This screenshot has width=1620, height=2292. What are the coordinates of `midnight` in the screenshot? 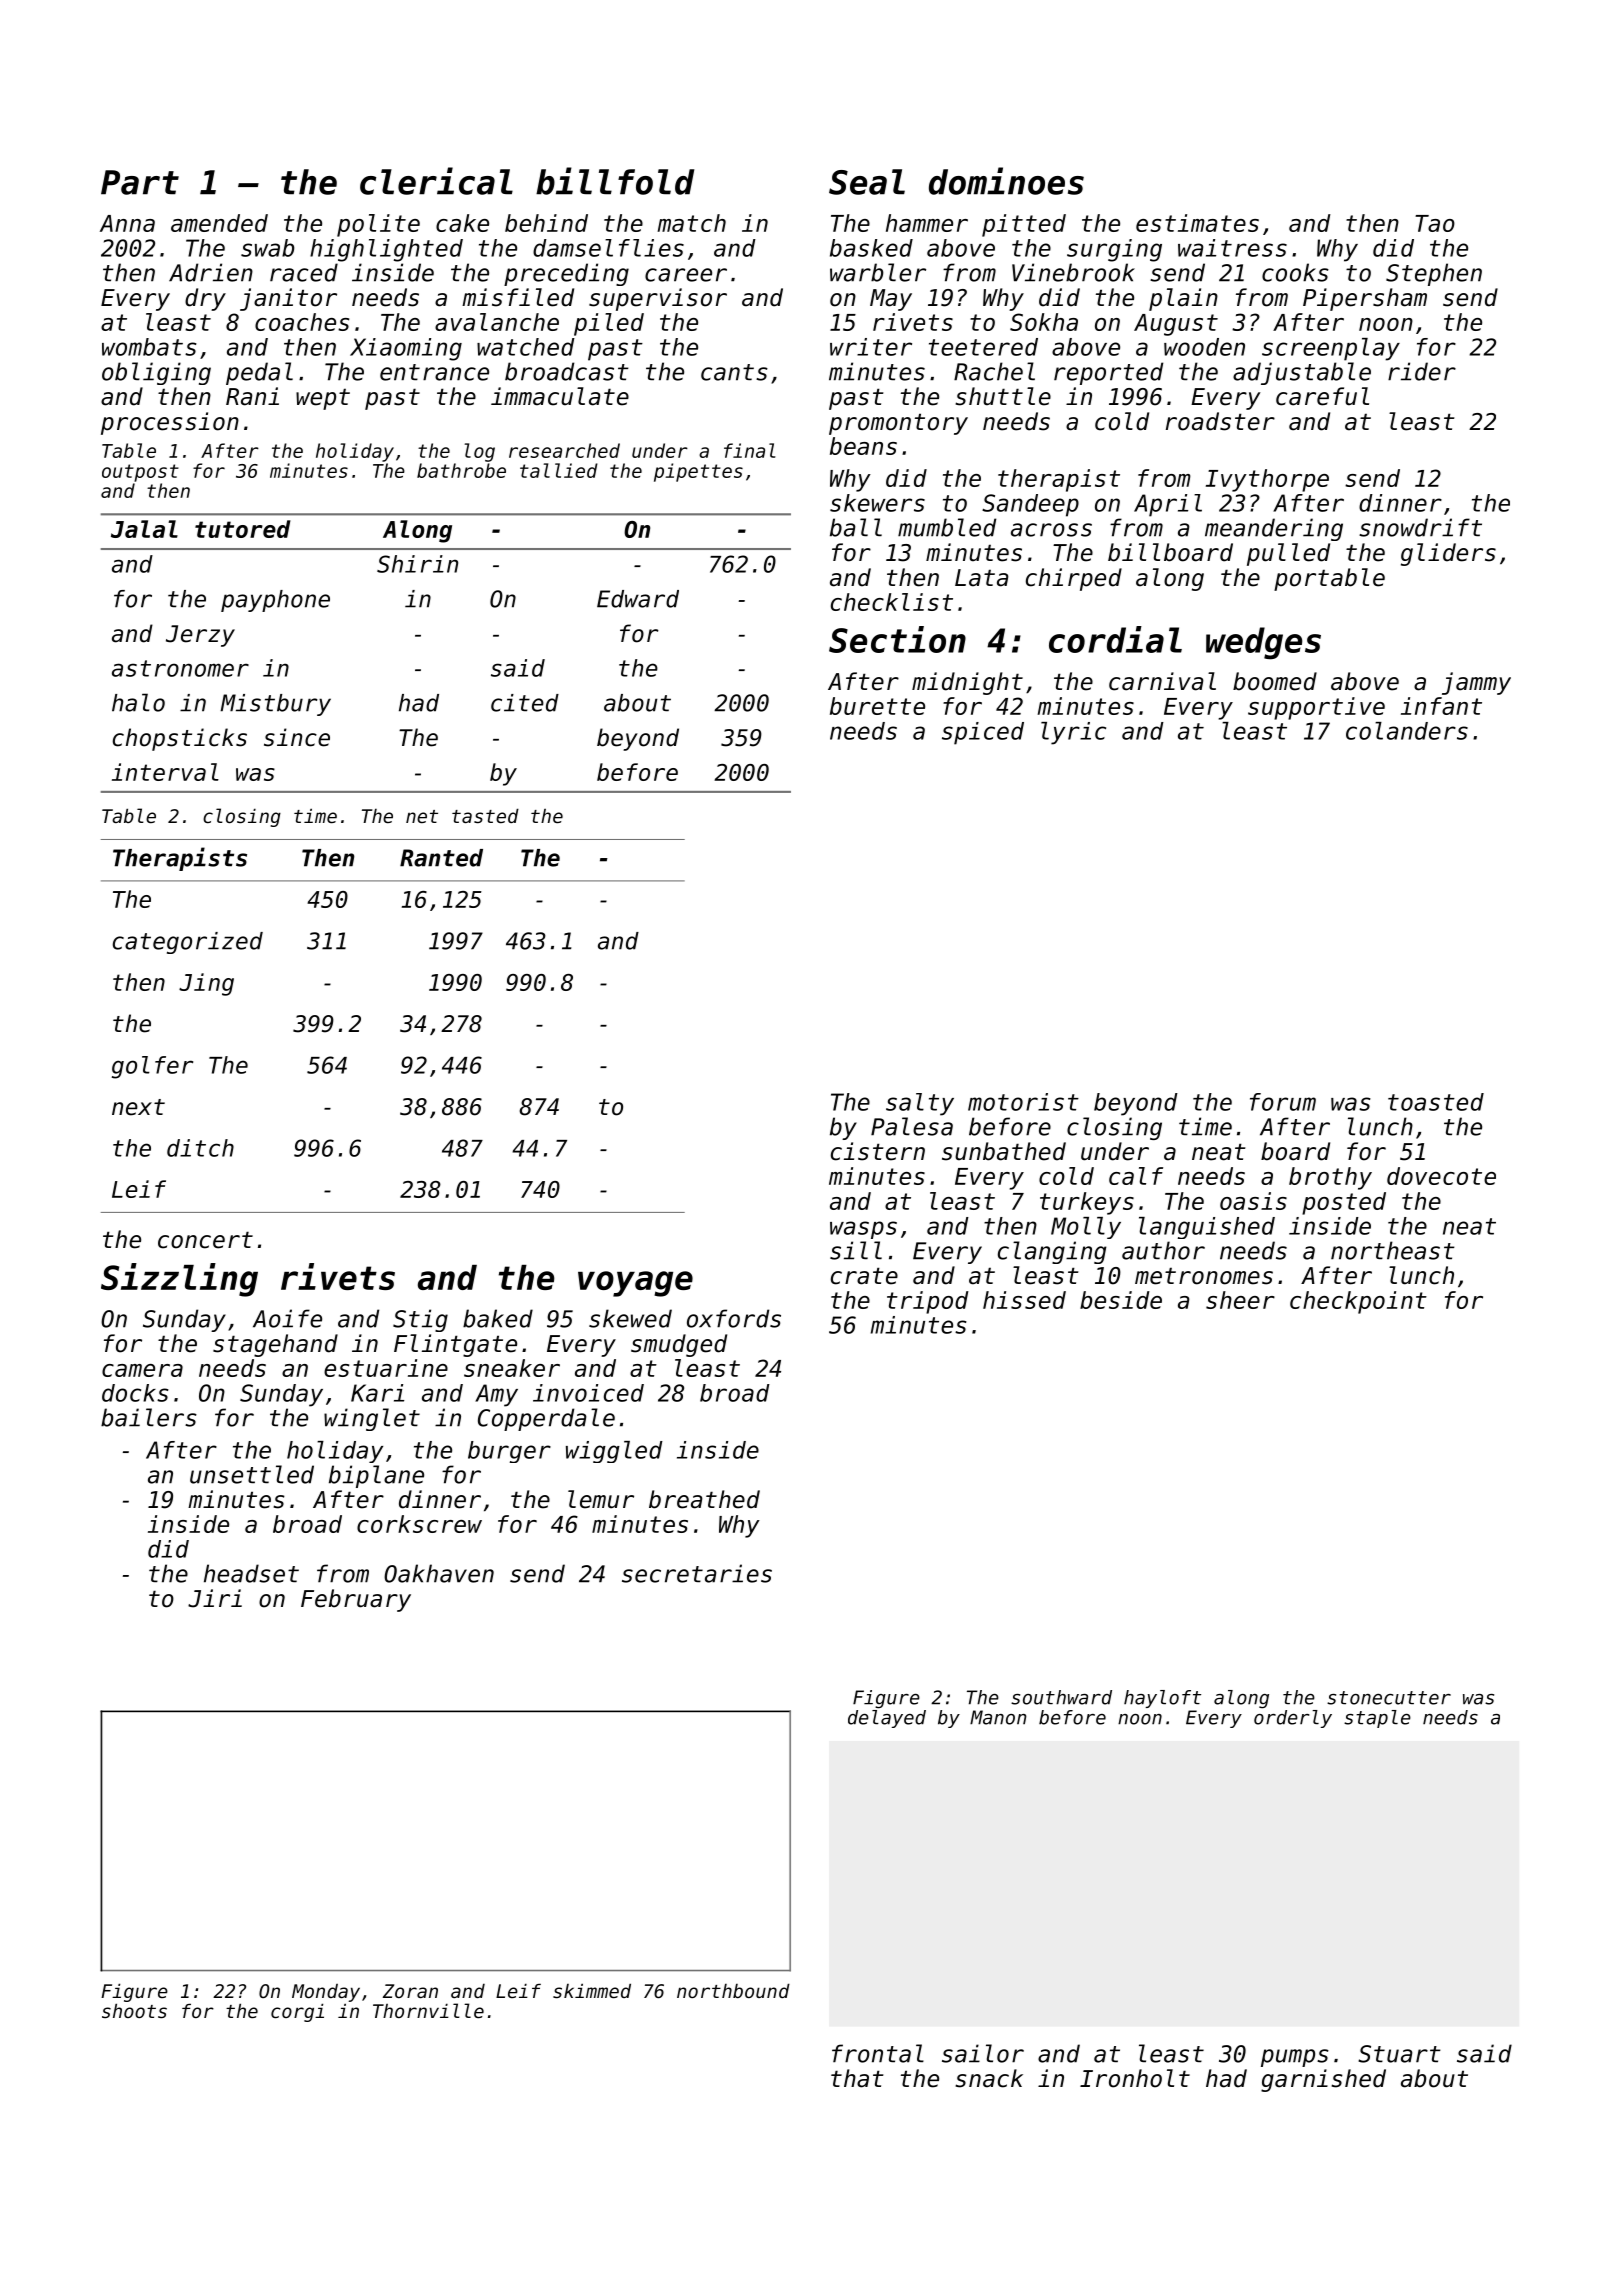 It's located at (967, 683).
